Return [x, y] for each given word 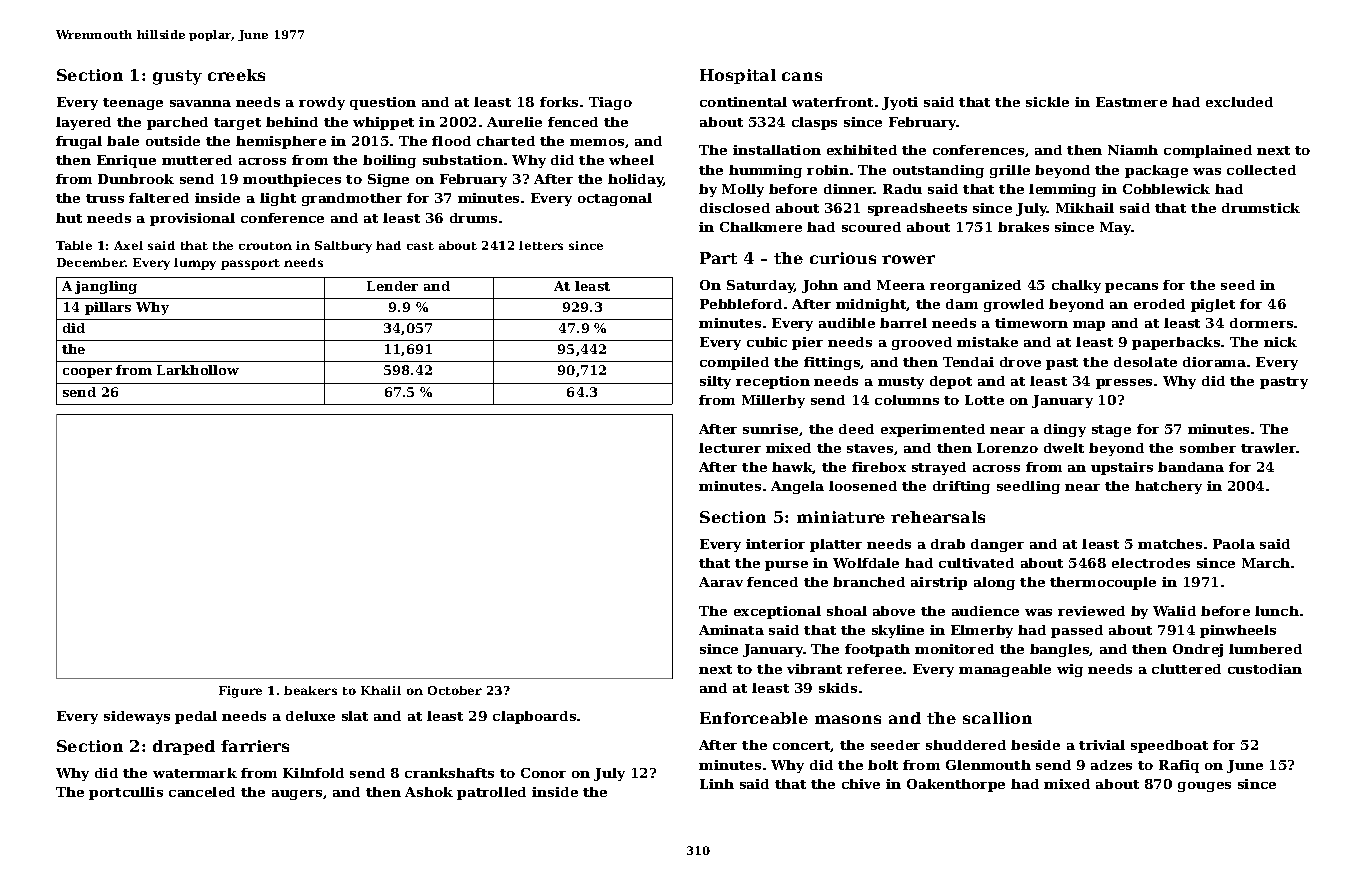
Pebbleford [741, 304]
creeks [236, 75]
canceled [202, 792]
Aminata [731, 630]
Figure [240, 692]
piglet [1213, 305]
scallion [997, 718]
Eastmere [1131, 102]
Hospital [738, 76]
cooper [87, 373]
